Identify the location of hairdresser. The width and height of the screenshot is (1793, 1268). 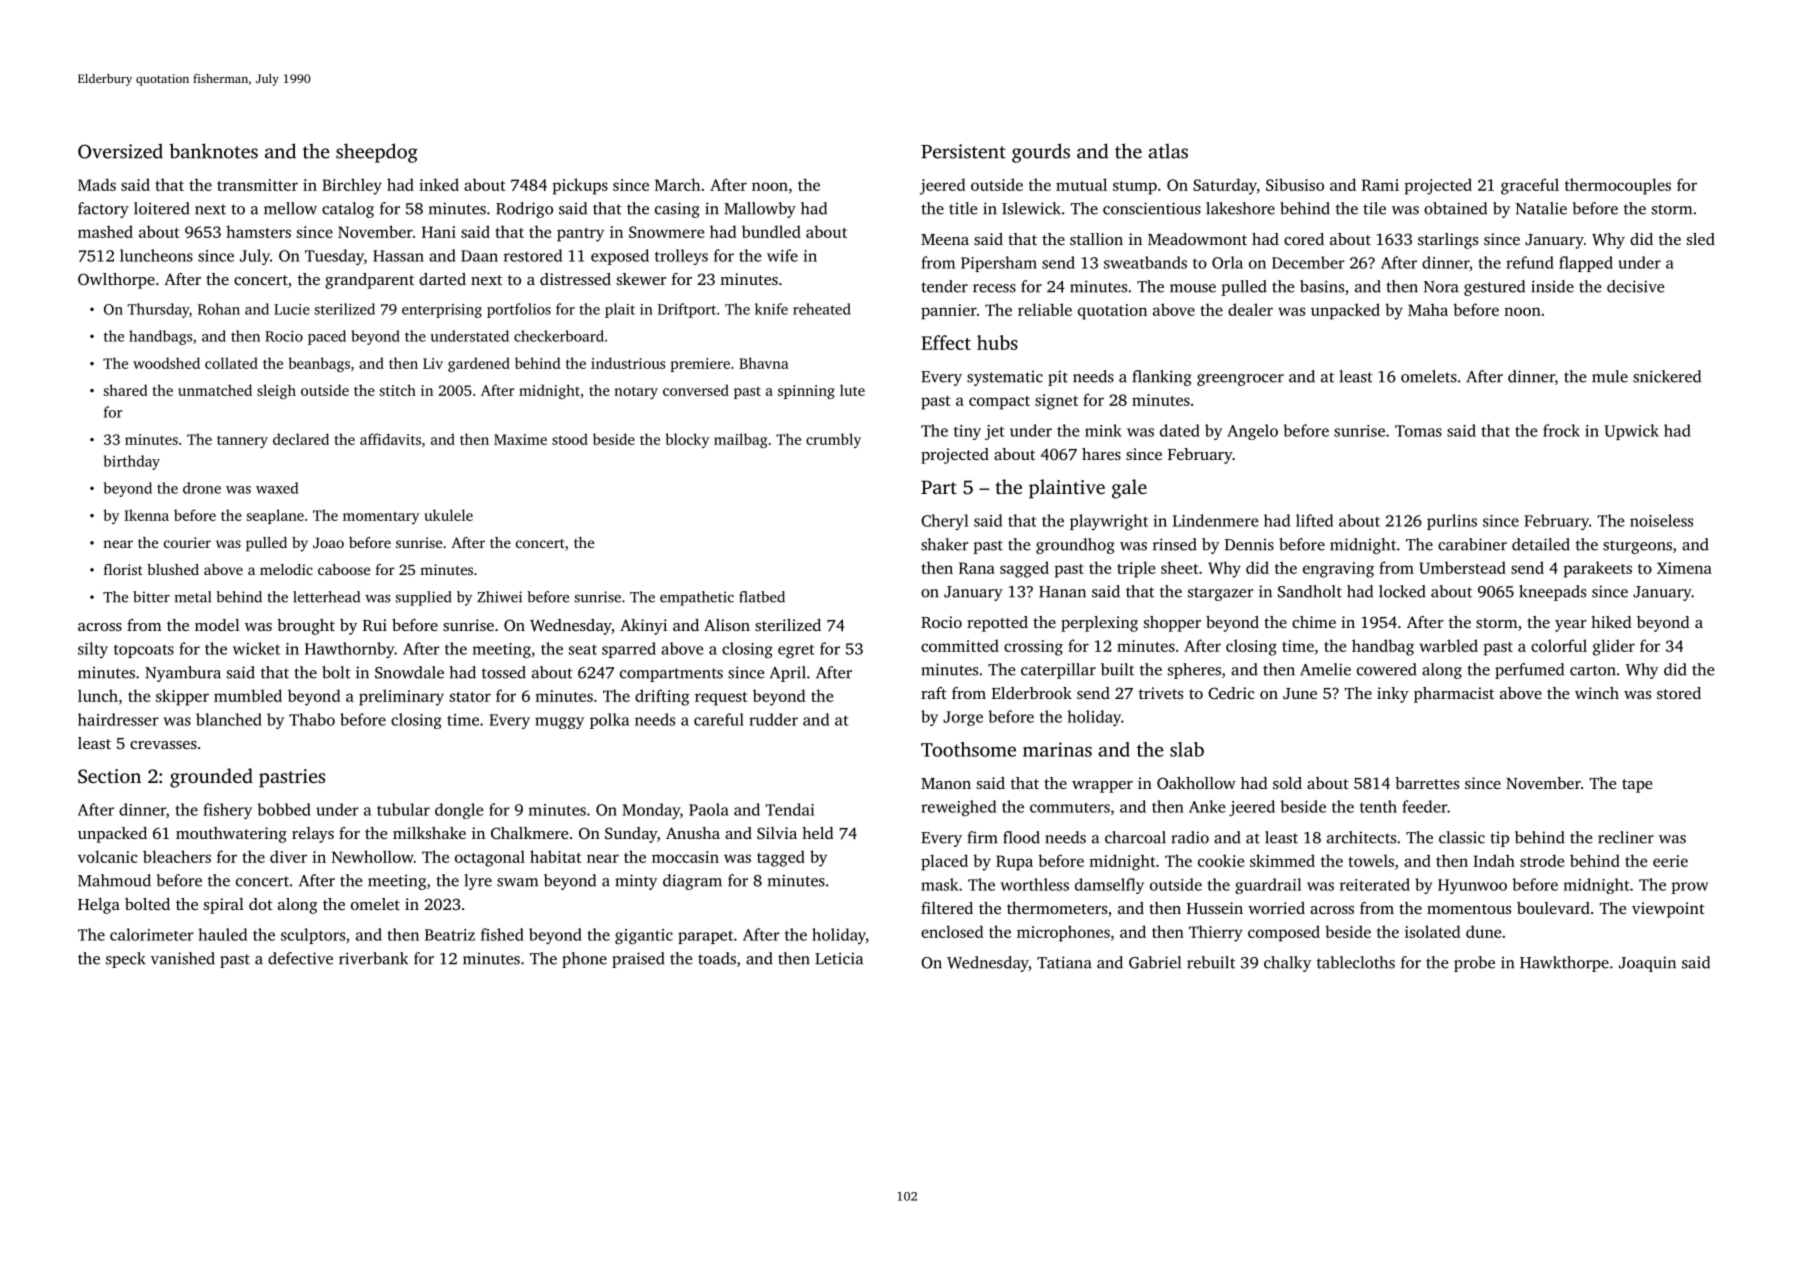
(118, 719).
